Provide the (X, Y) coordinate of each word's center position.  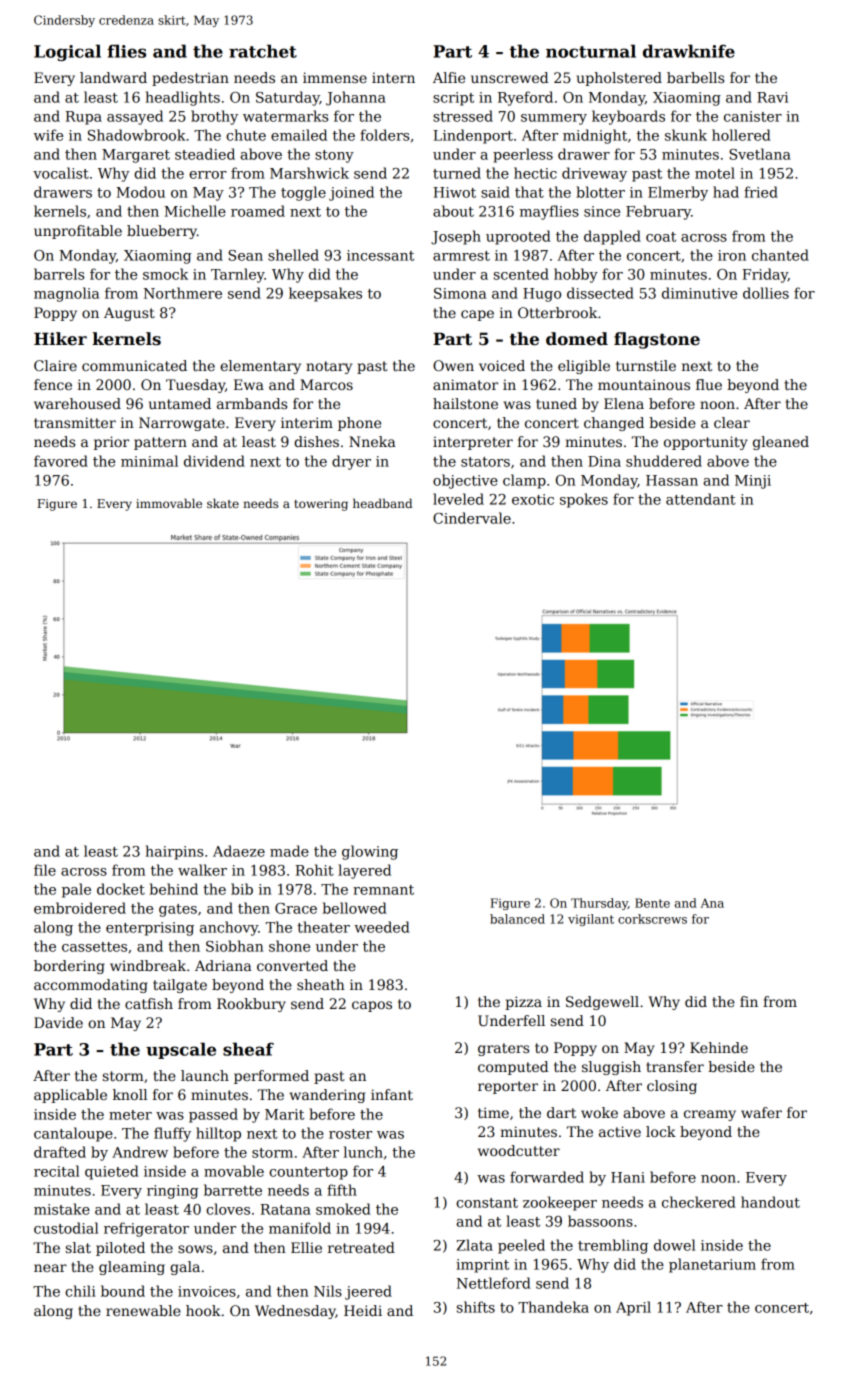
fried (761, 192)
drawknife (689, 51)
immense (335, 77)
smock (165, 274)
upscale (181, 1050)
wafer (761, 1112)
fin (749, 1001)
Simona (460, 293)
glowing (370, 852)
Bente (652, 903)
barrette (233, 1190)
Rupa (83, 118)
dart (561, 1112)
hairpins (174, 852)
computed (513, 1068)
